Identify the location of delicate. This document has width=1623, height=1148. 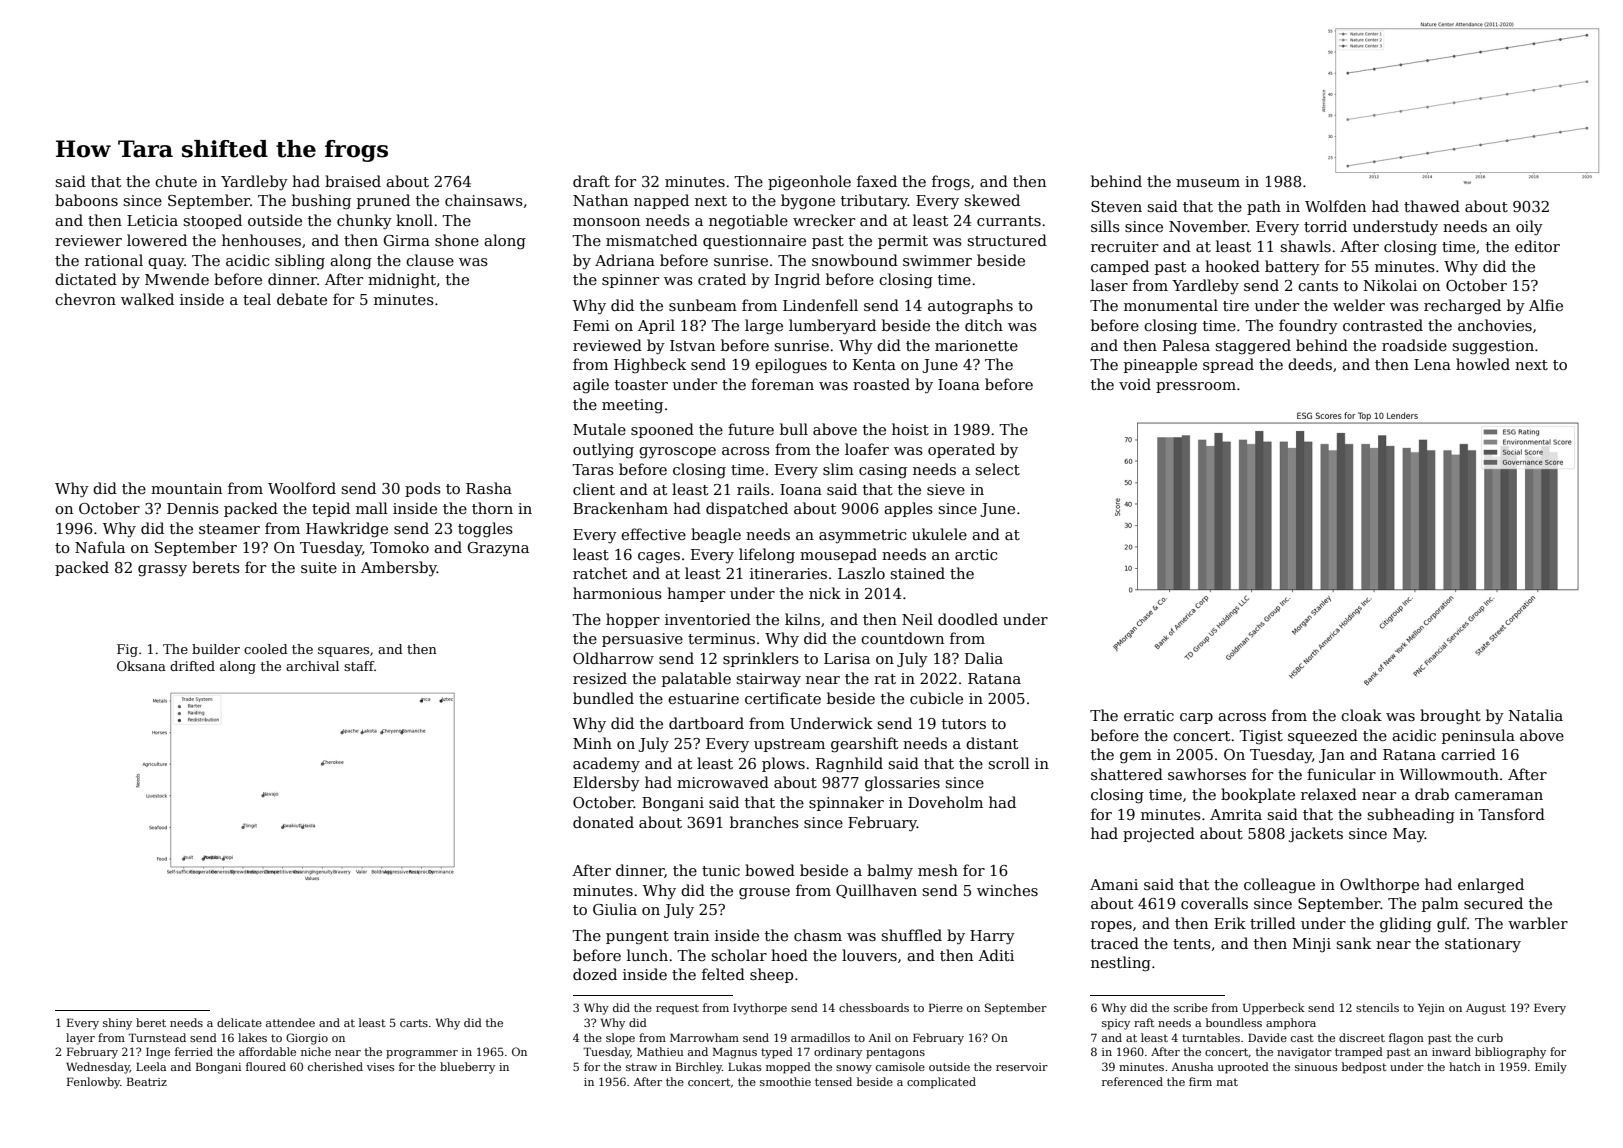
(239, 1022).
